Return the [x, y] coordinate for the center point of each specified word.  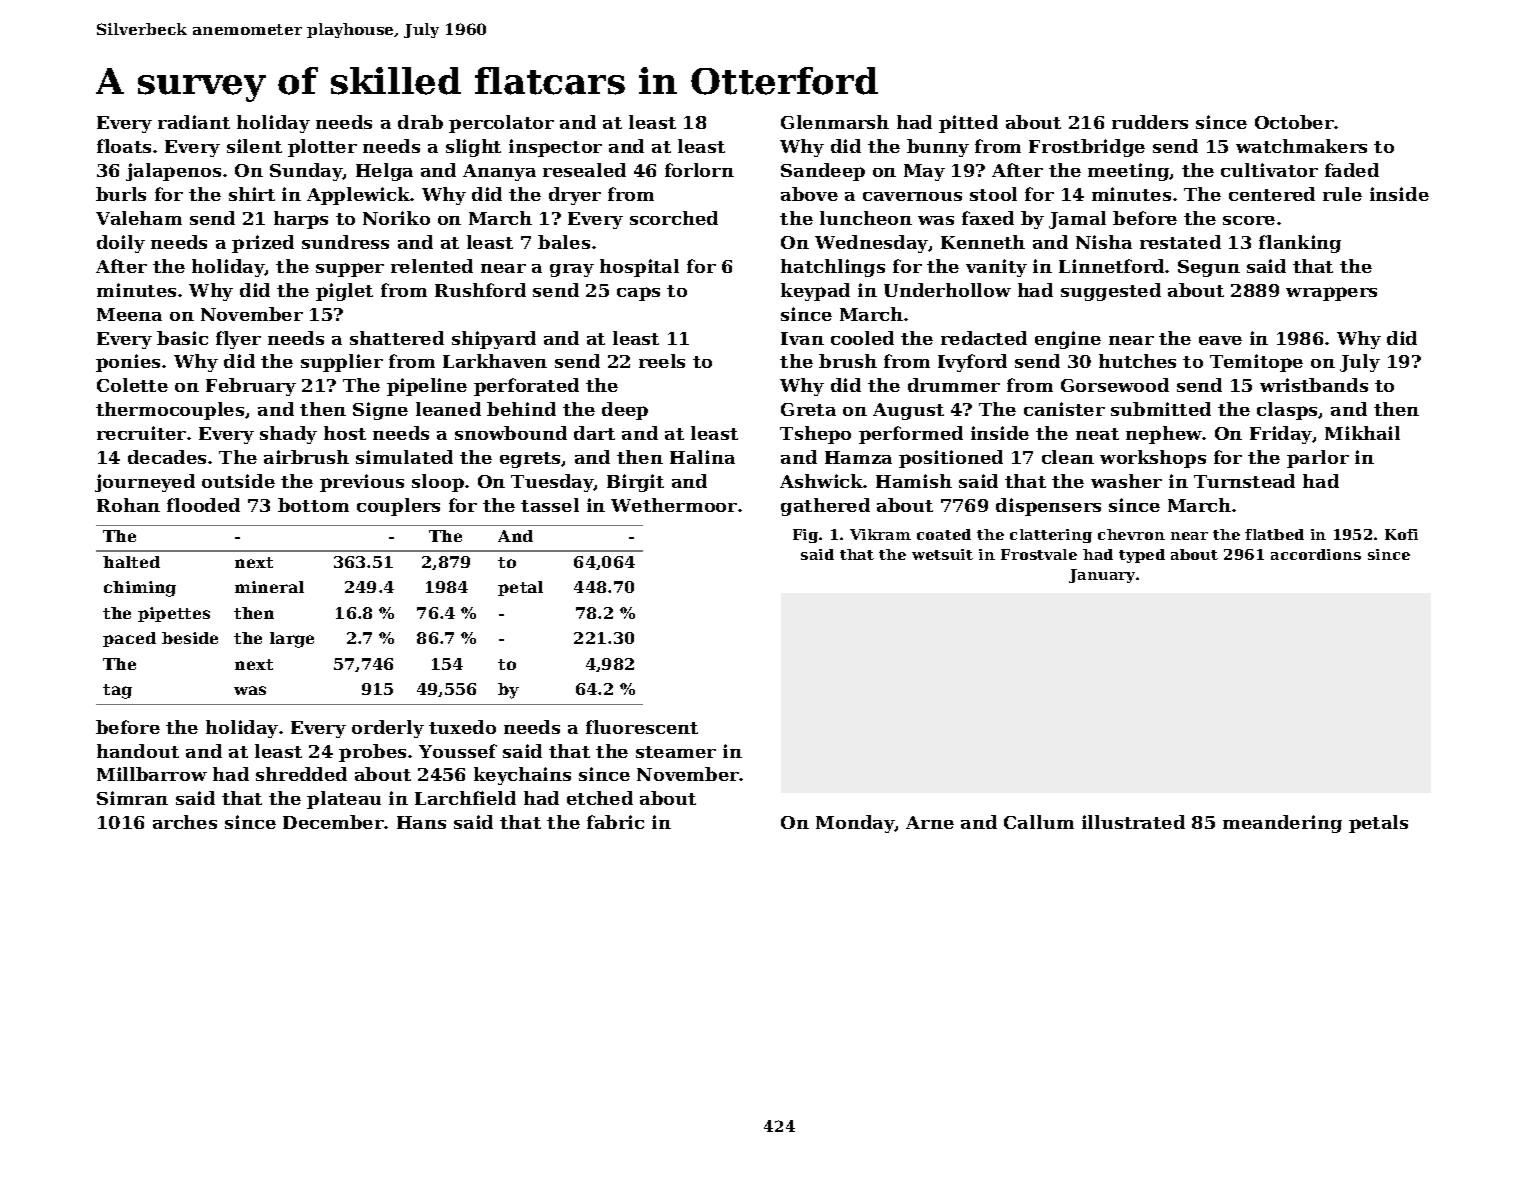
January [1102, 576]
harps [301, 220]
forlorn [699, 170]
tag [117, 691]
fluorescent [642, 727]
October [1295, 122]
